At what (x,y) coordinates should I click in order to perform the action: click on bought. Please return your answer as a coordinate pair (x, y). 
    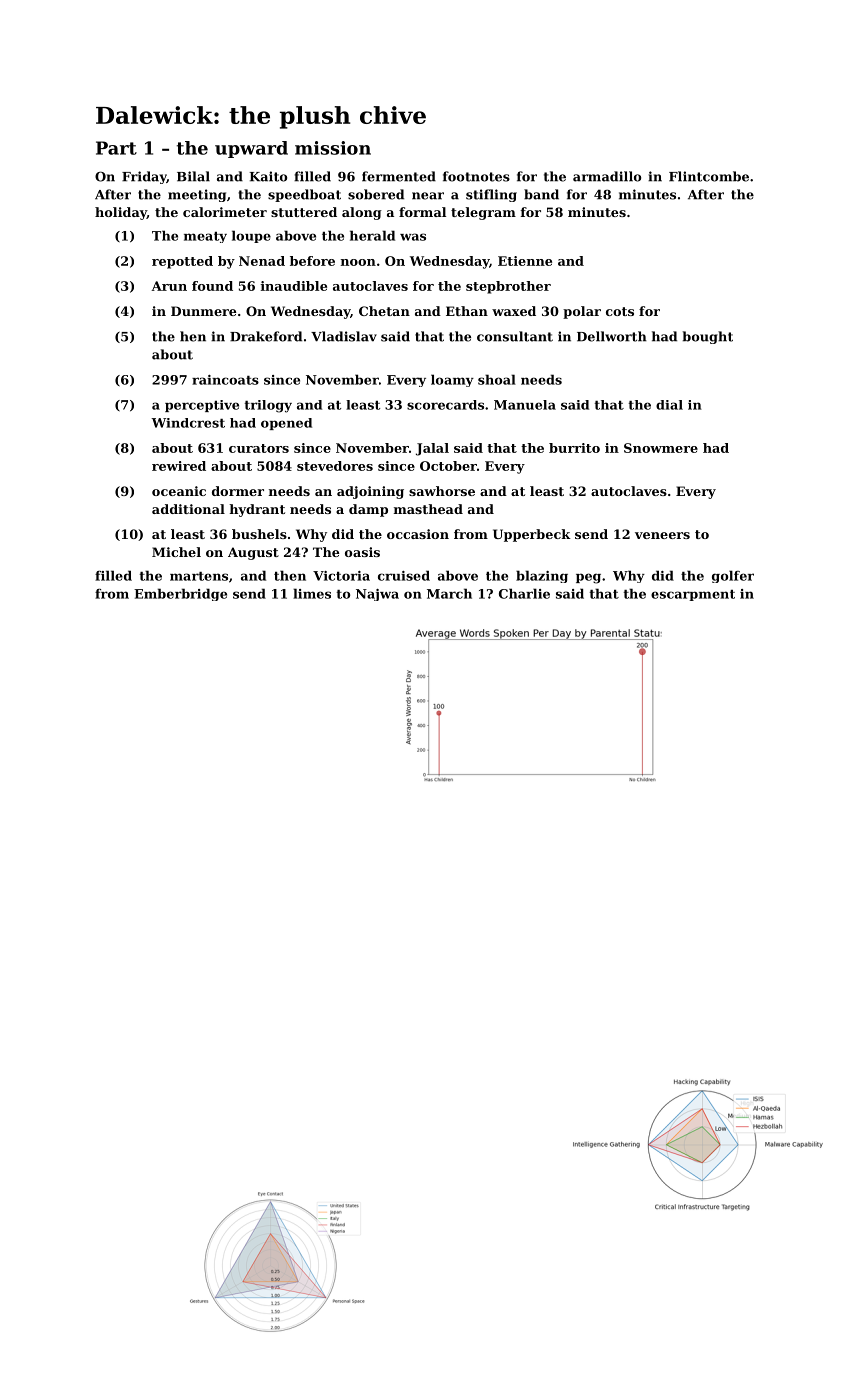
    Looking at the image, I should click on (708, 337).
